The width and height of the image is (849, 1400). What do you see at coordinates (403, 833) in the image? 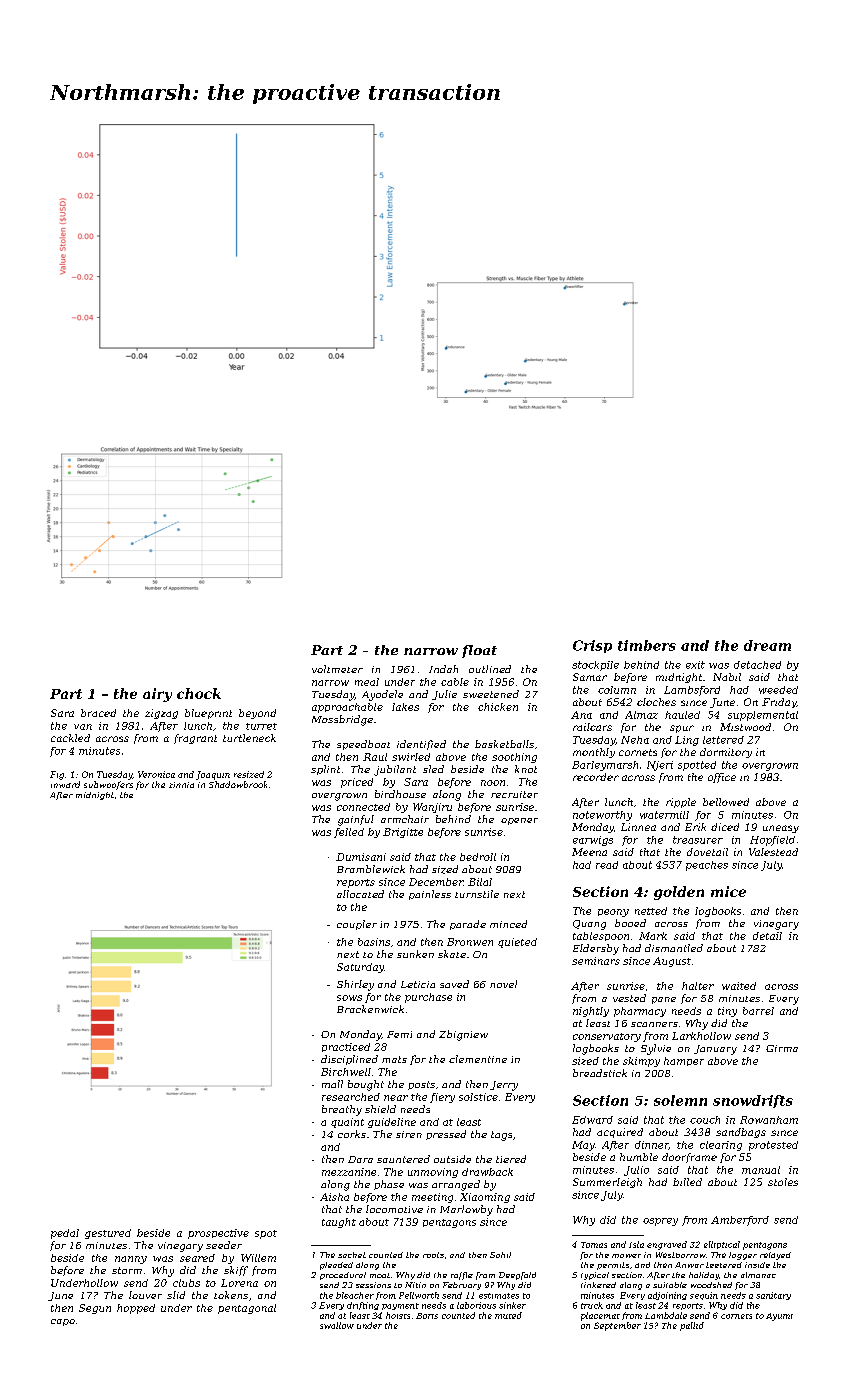
I see `Brigitte` at bounding box center [403, 833].
